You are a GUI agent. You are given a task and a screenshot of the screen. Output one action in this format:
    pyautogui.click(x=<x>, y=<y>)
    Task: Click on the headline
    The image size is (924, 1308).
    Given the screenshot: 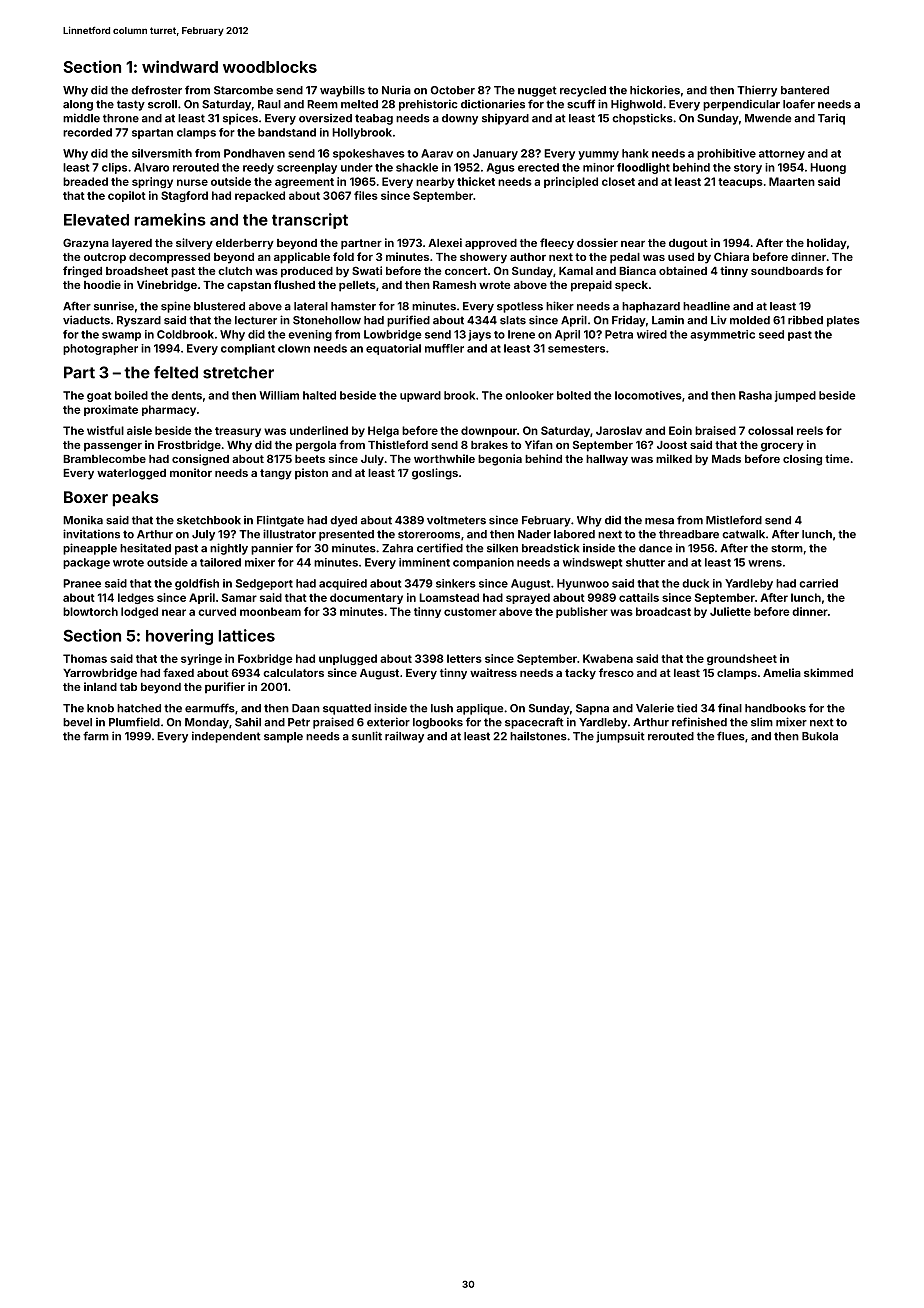 What is the action you would take?
    pyautogui.click(x=706, y=306)
